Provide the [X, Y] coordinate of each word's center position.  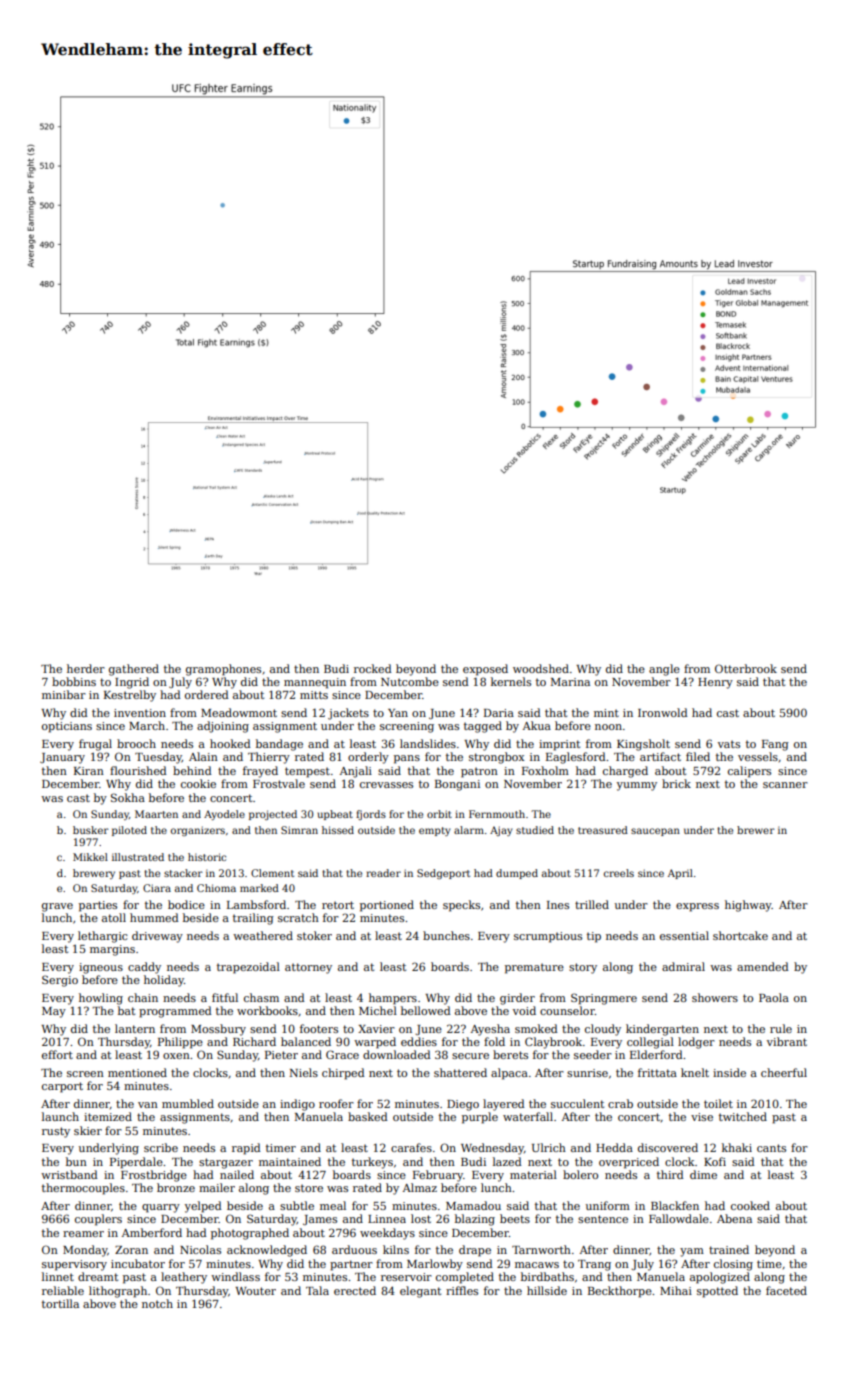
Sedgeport [443, 874]
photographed [250, 1234]
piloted [129, 831]
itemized [108, 1116]
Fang [775, 745]
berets [510, 1054]
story [583, 968]
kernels [511, 681]
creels [619, 873]
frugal [95, 745]
